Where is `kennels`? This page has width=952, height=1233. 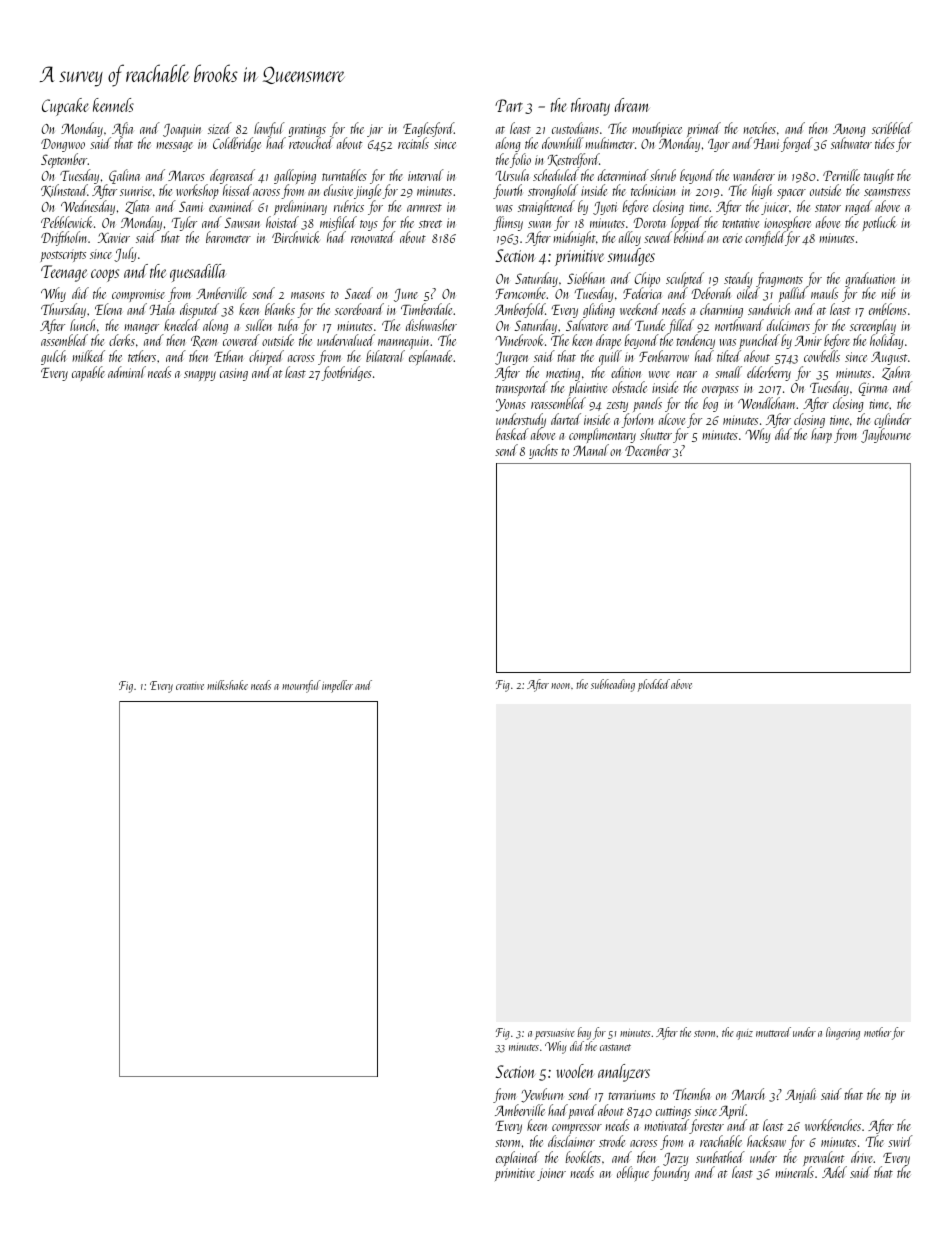
kennels is located at coordinates (113, 105).
